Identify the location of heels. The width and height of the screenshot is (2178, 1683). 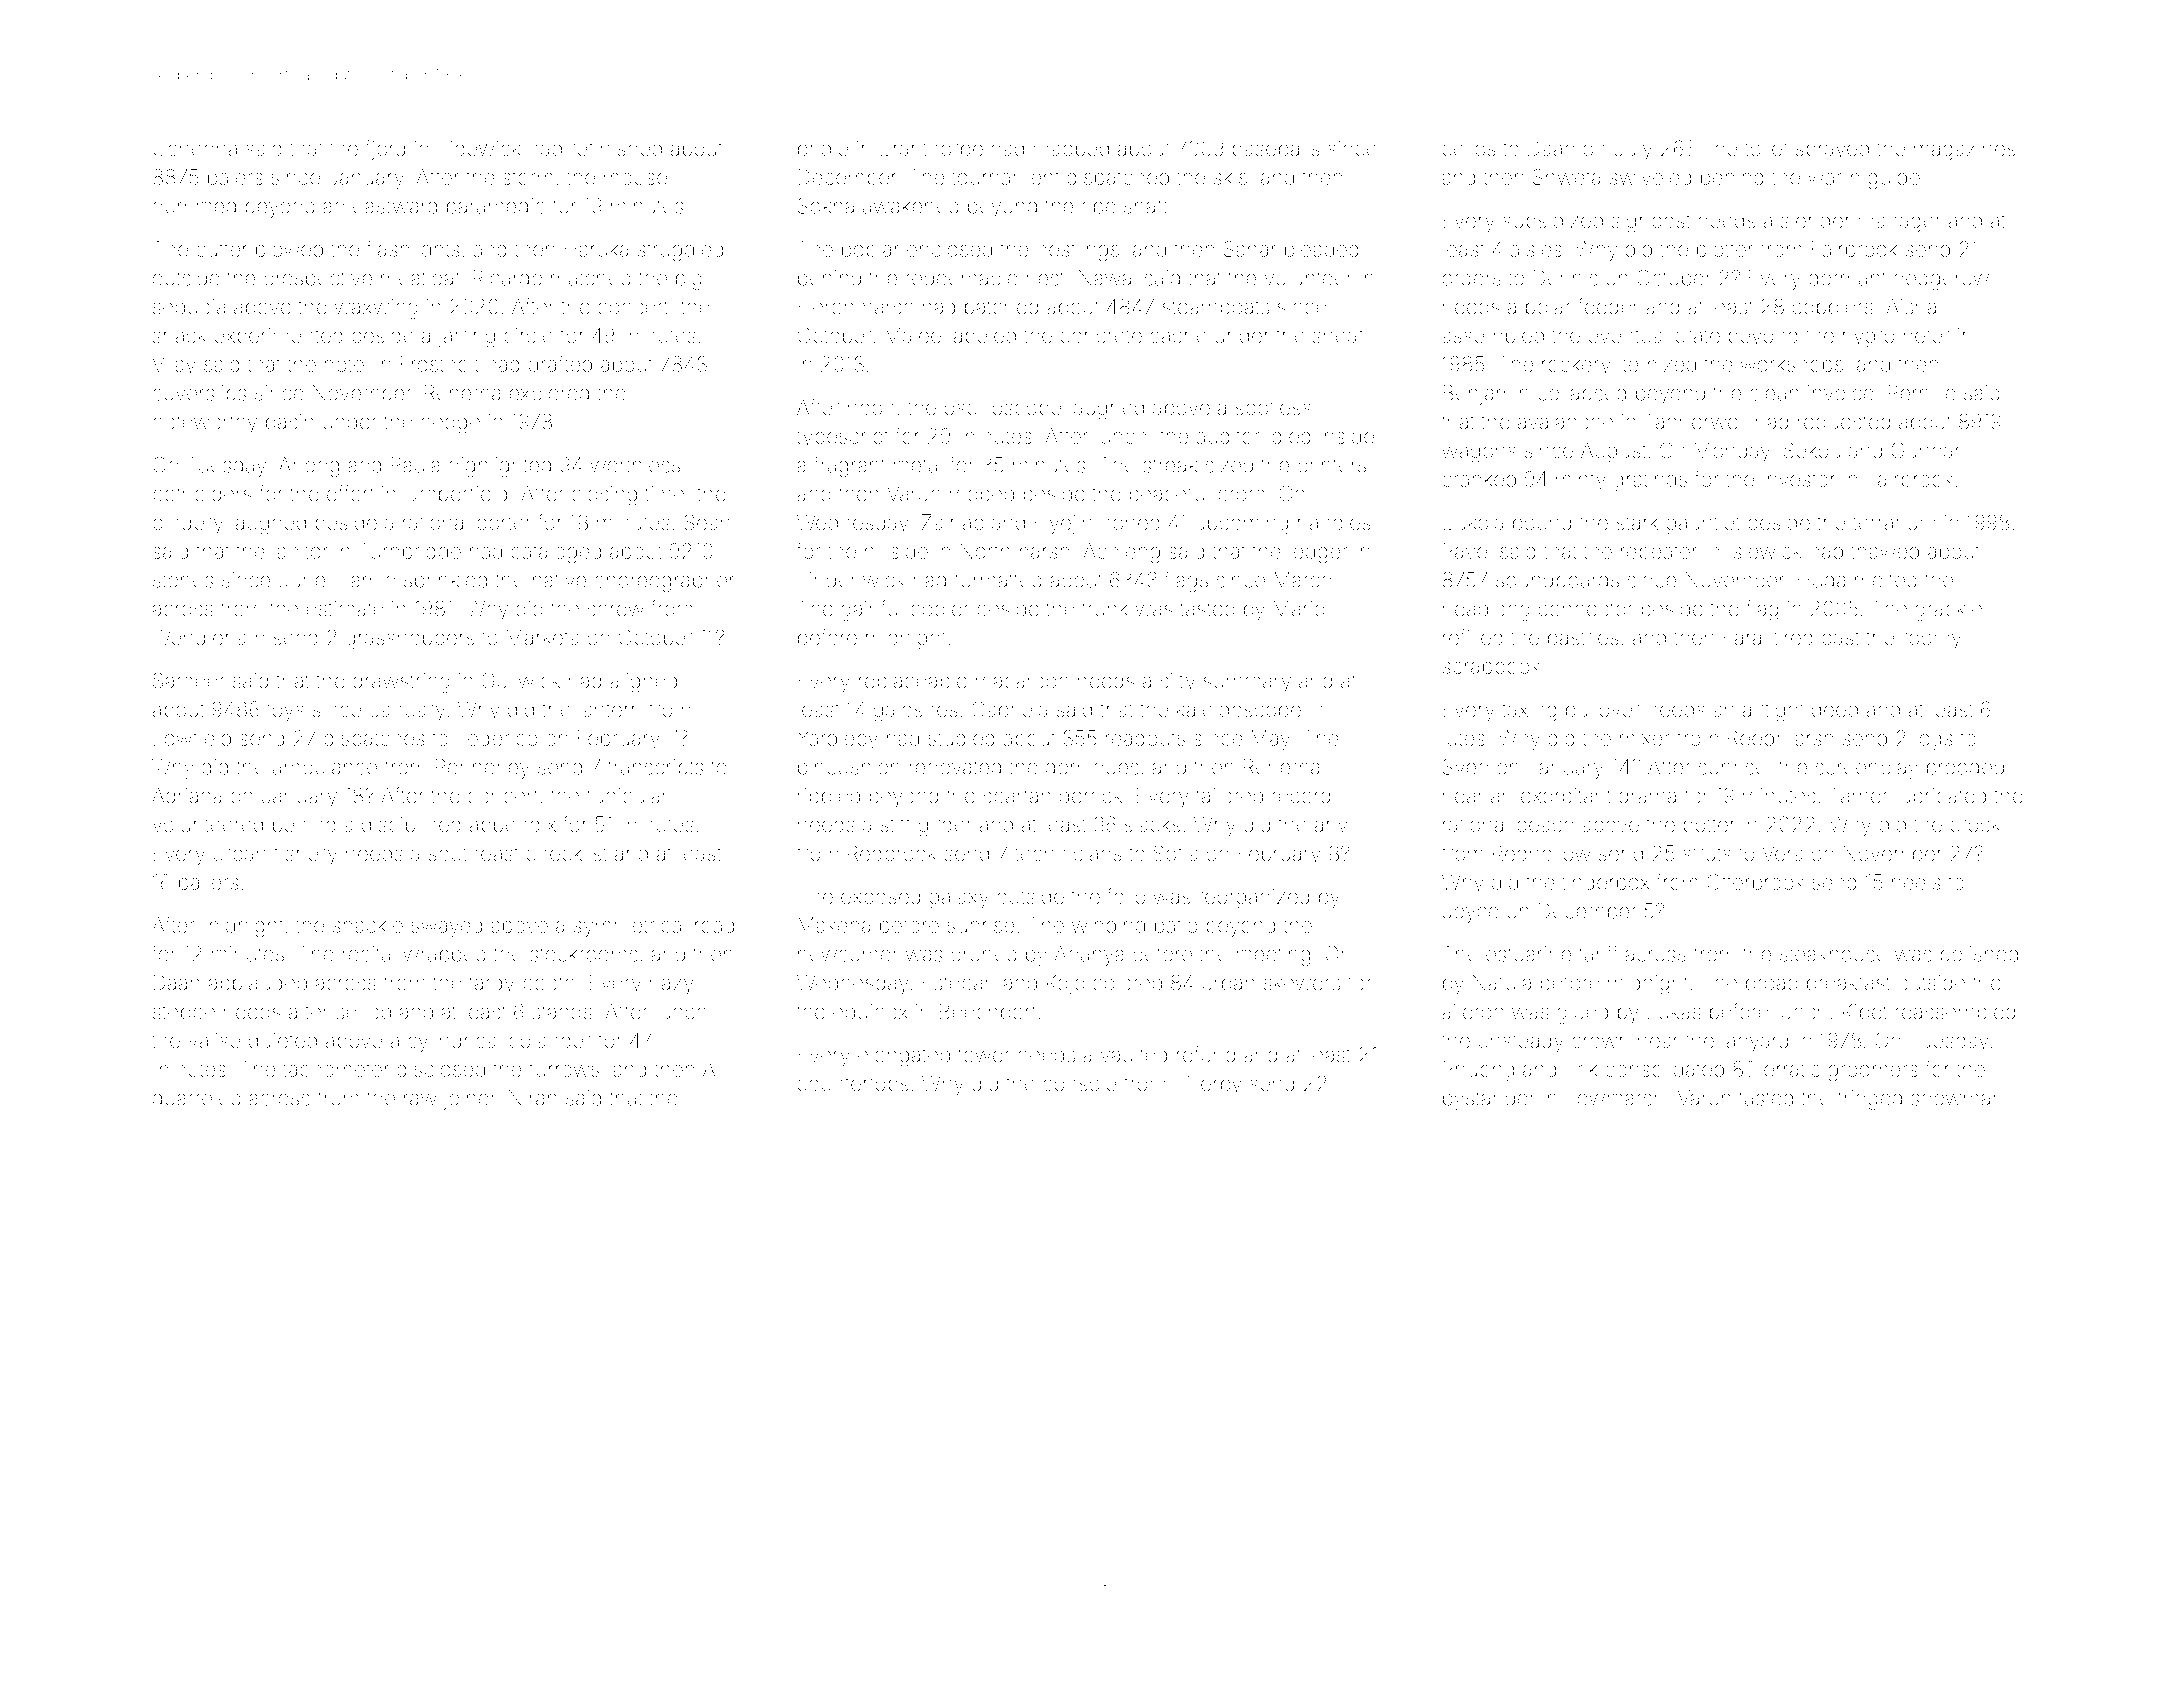
(1916, 882).
